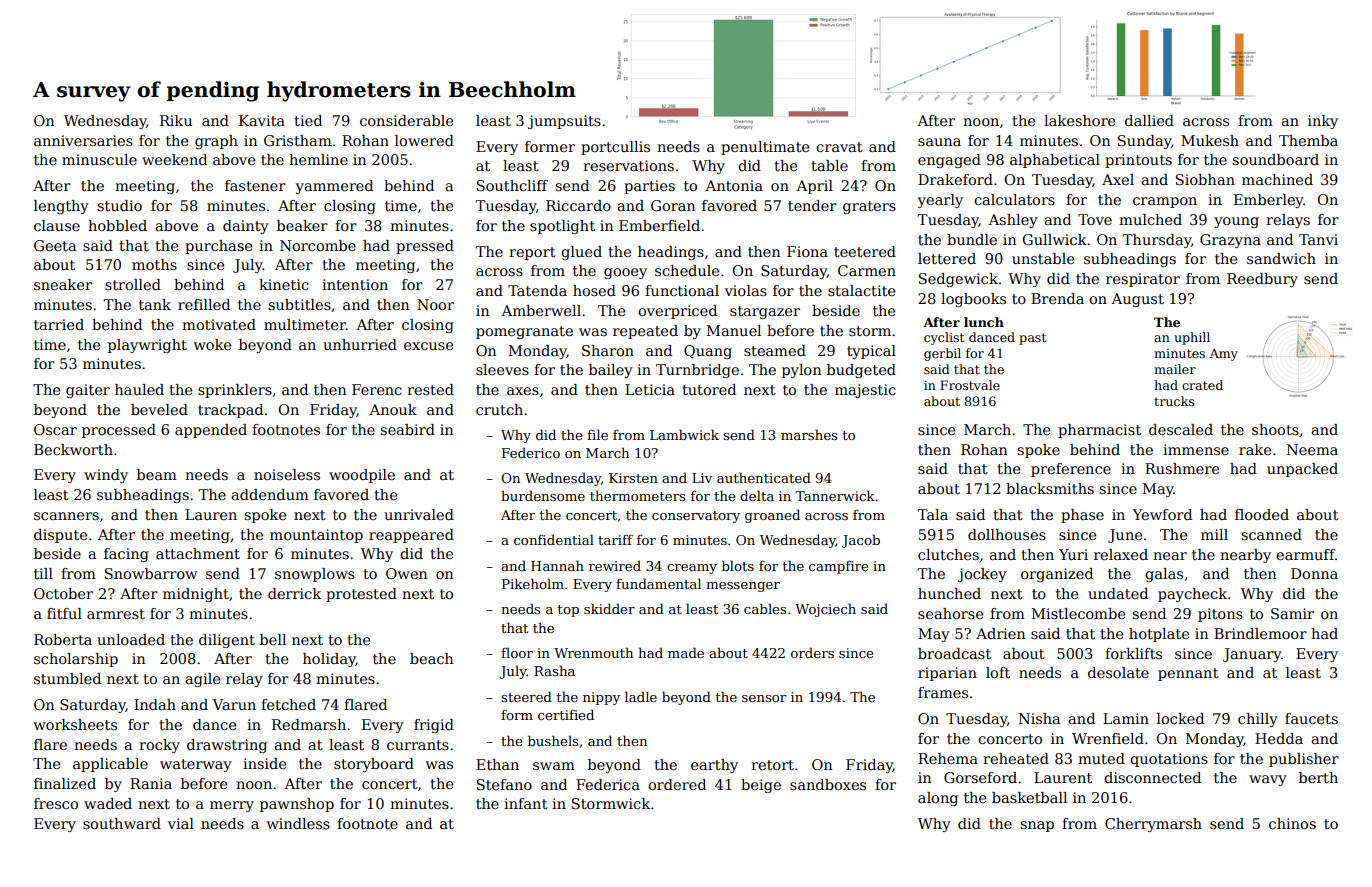 This screenshot has height=887, width=1372. What do you see at coordinates (126, 555) in the screenshot?
I see `facing` at bounding box center [126, 555].
